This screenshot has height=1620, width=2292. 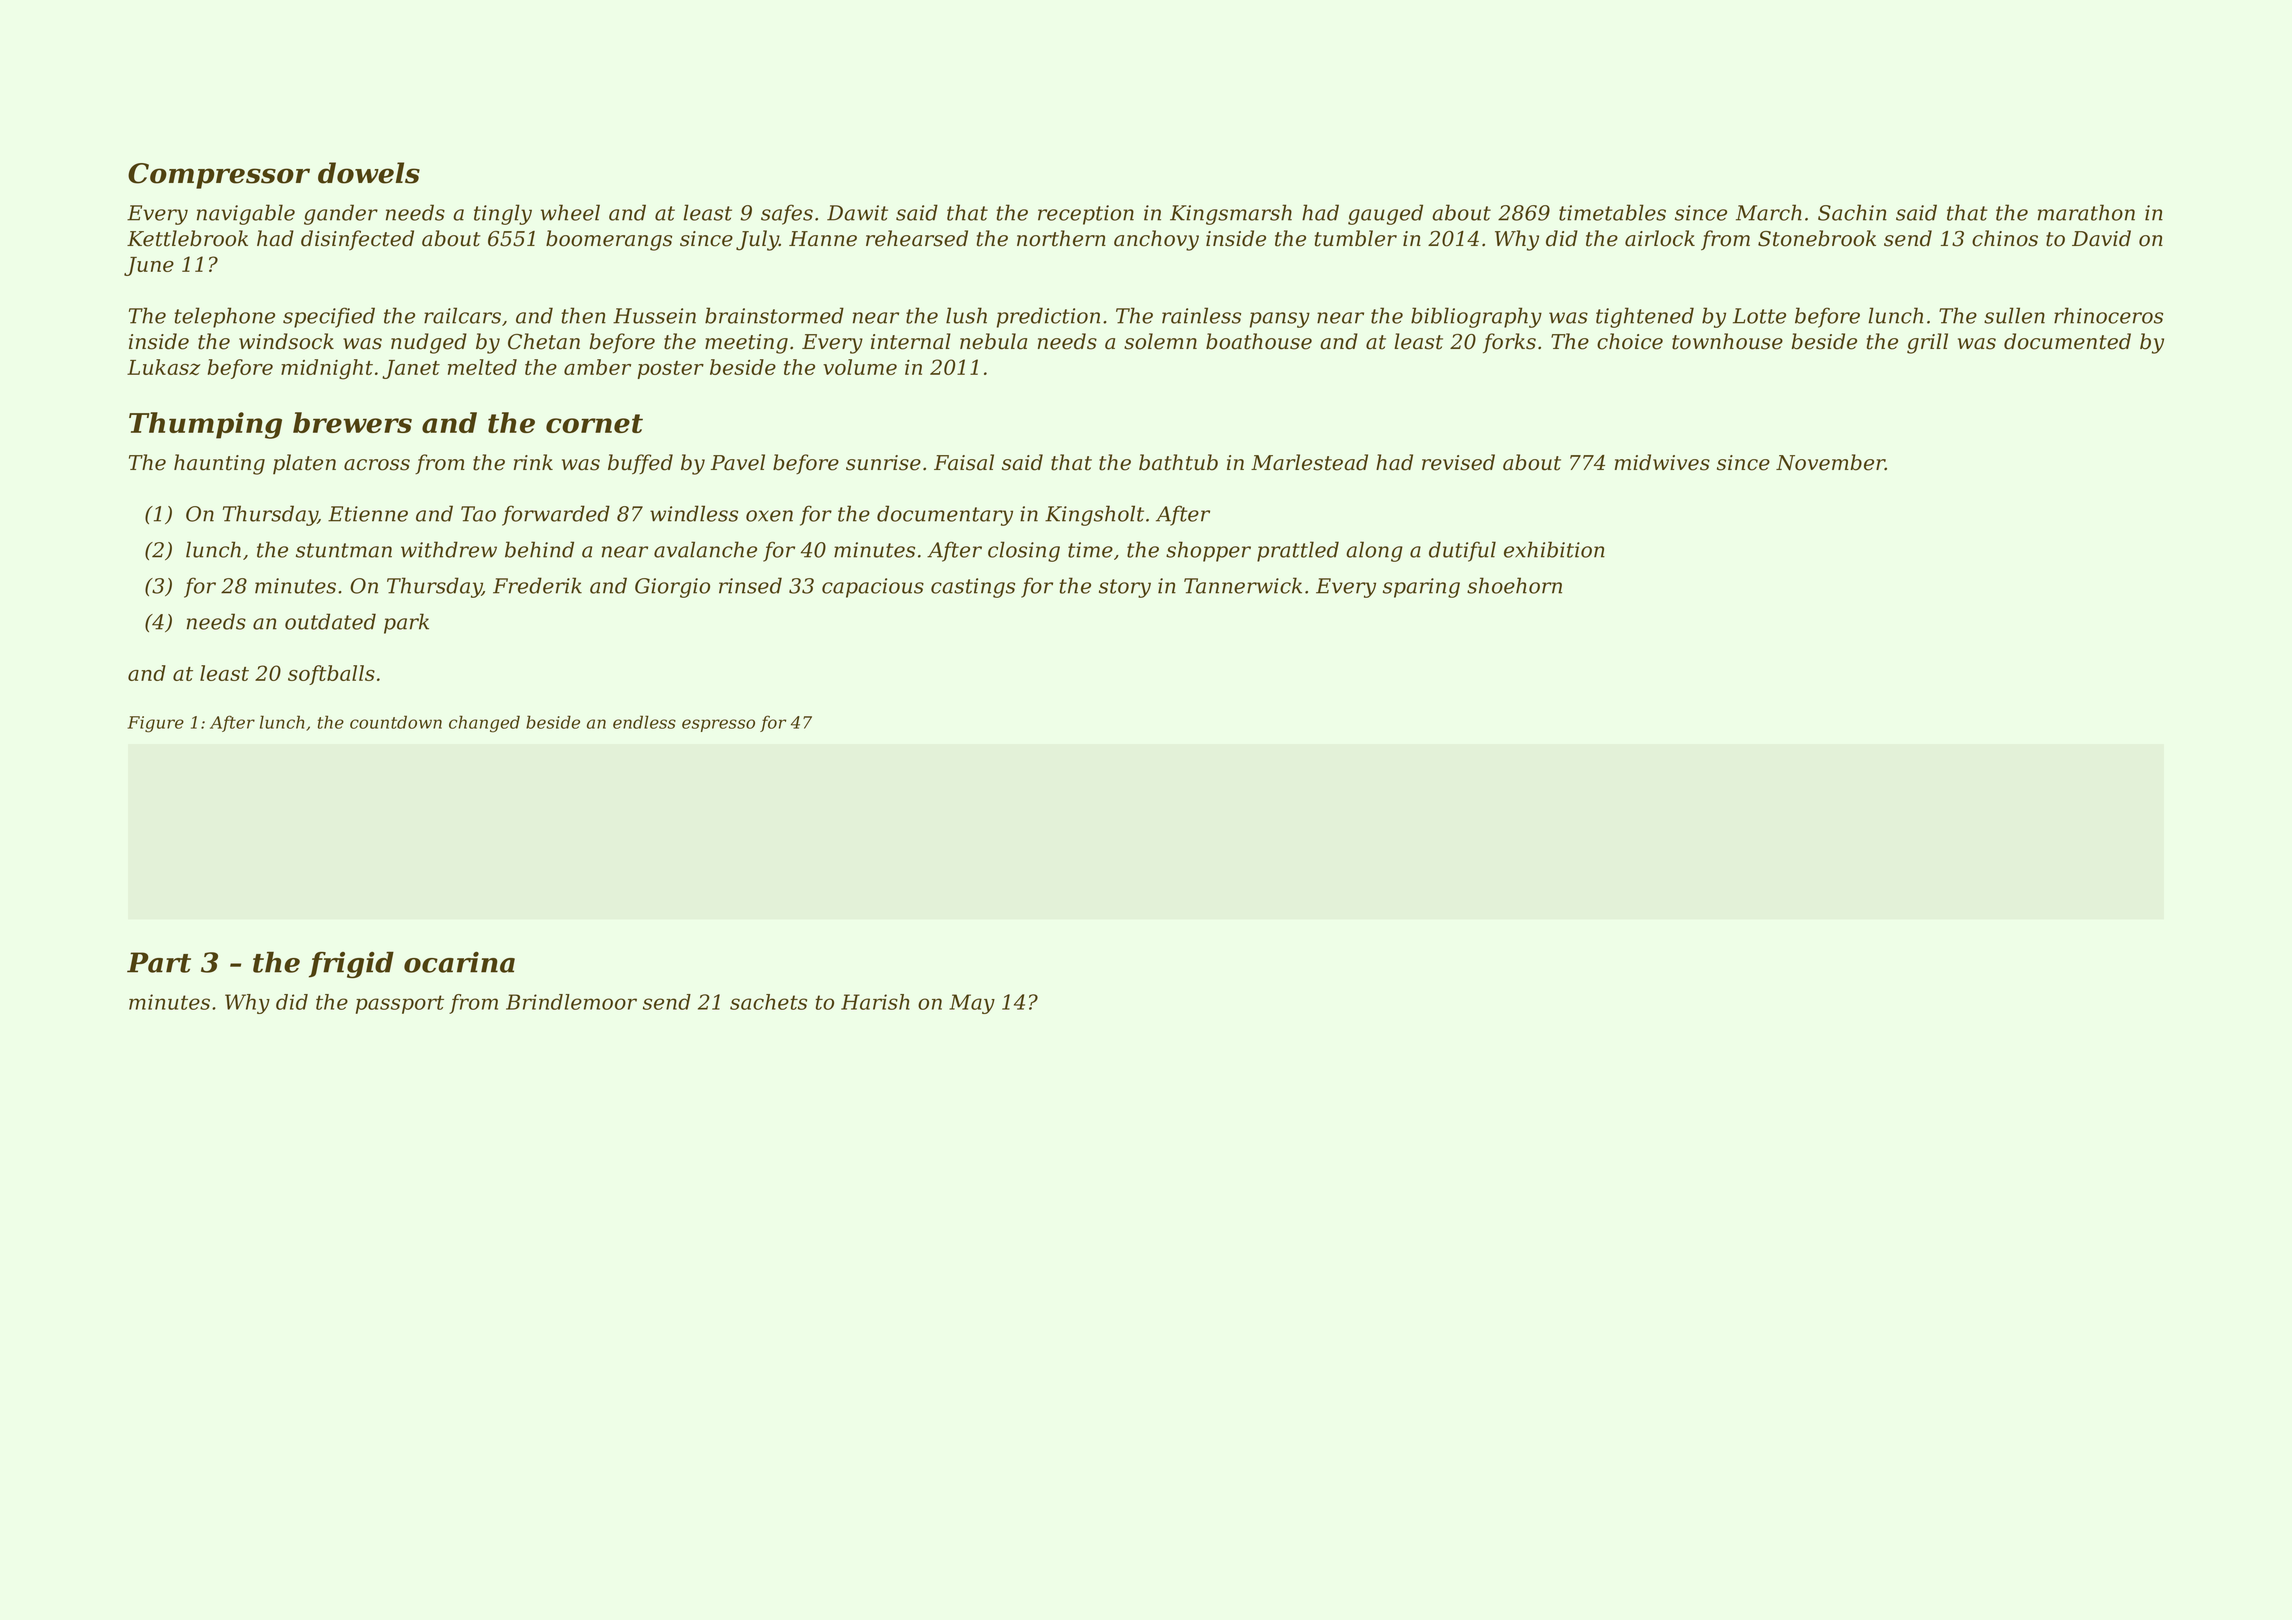 I want to click on frigid, so click(x=351, y=964).
